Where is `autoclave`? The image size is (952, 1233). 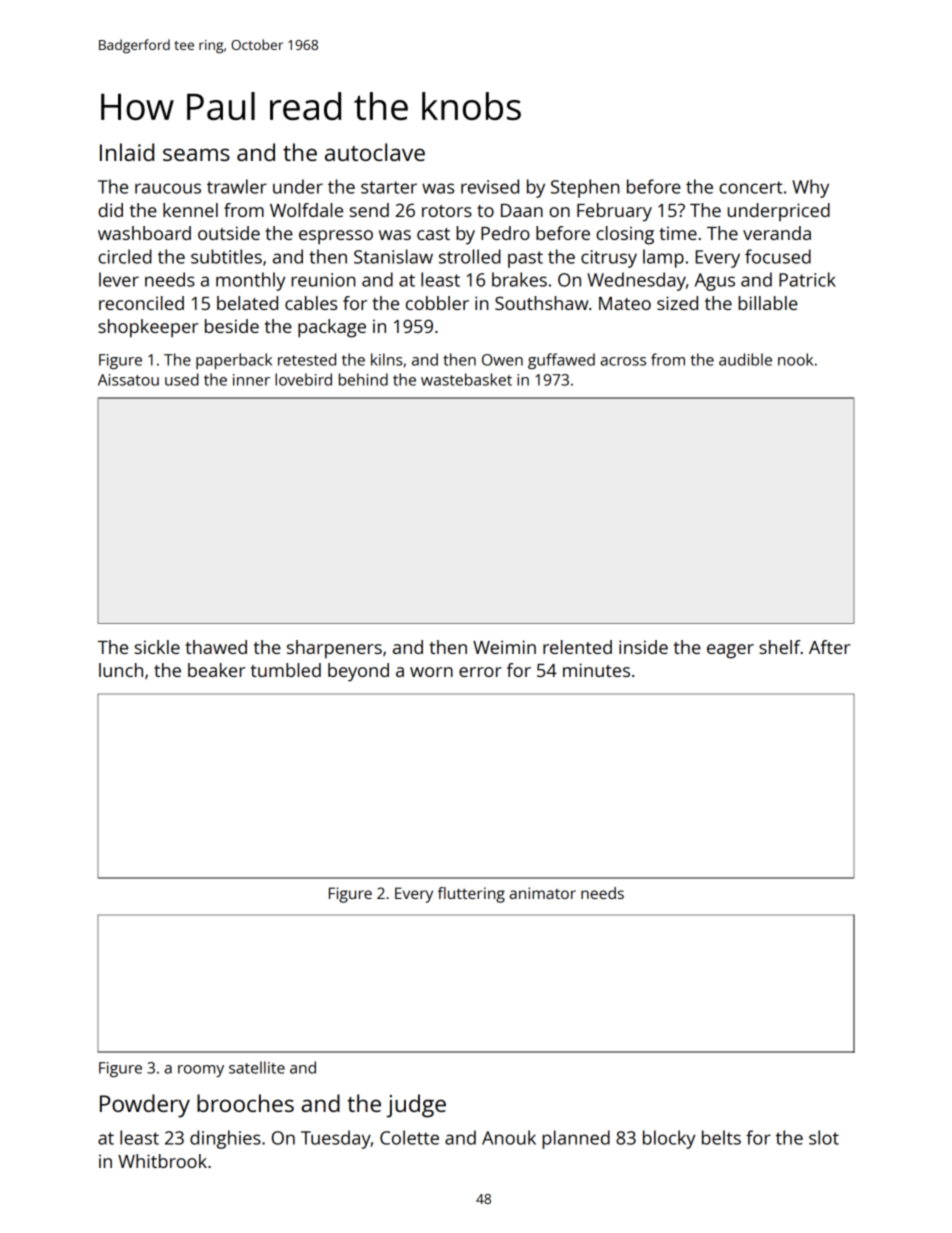 autoclave is located at coordinates (375, 152).
